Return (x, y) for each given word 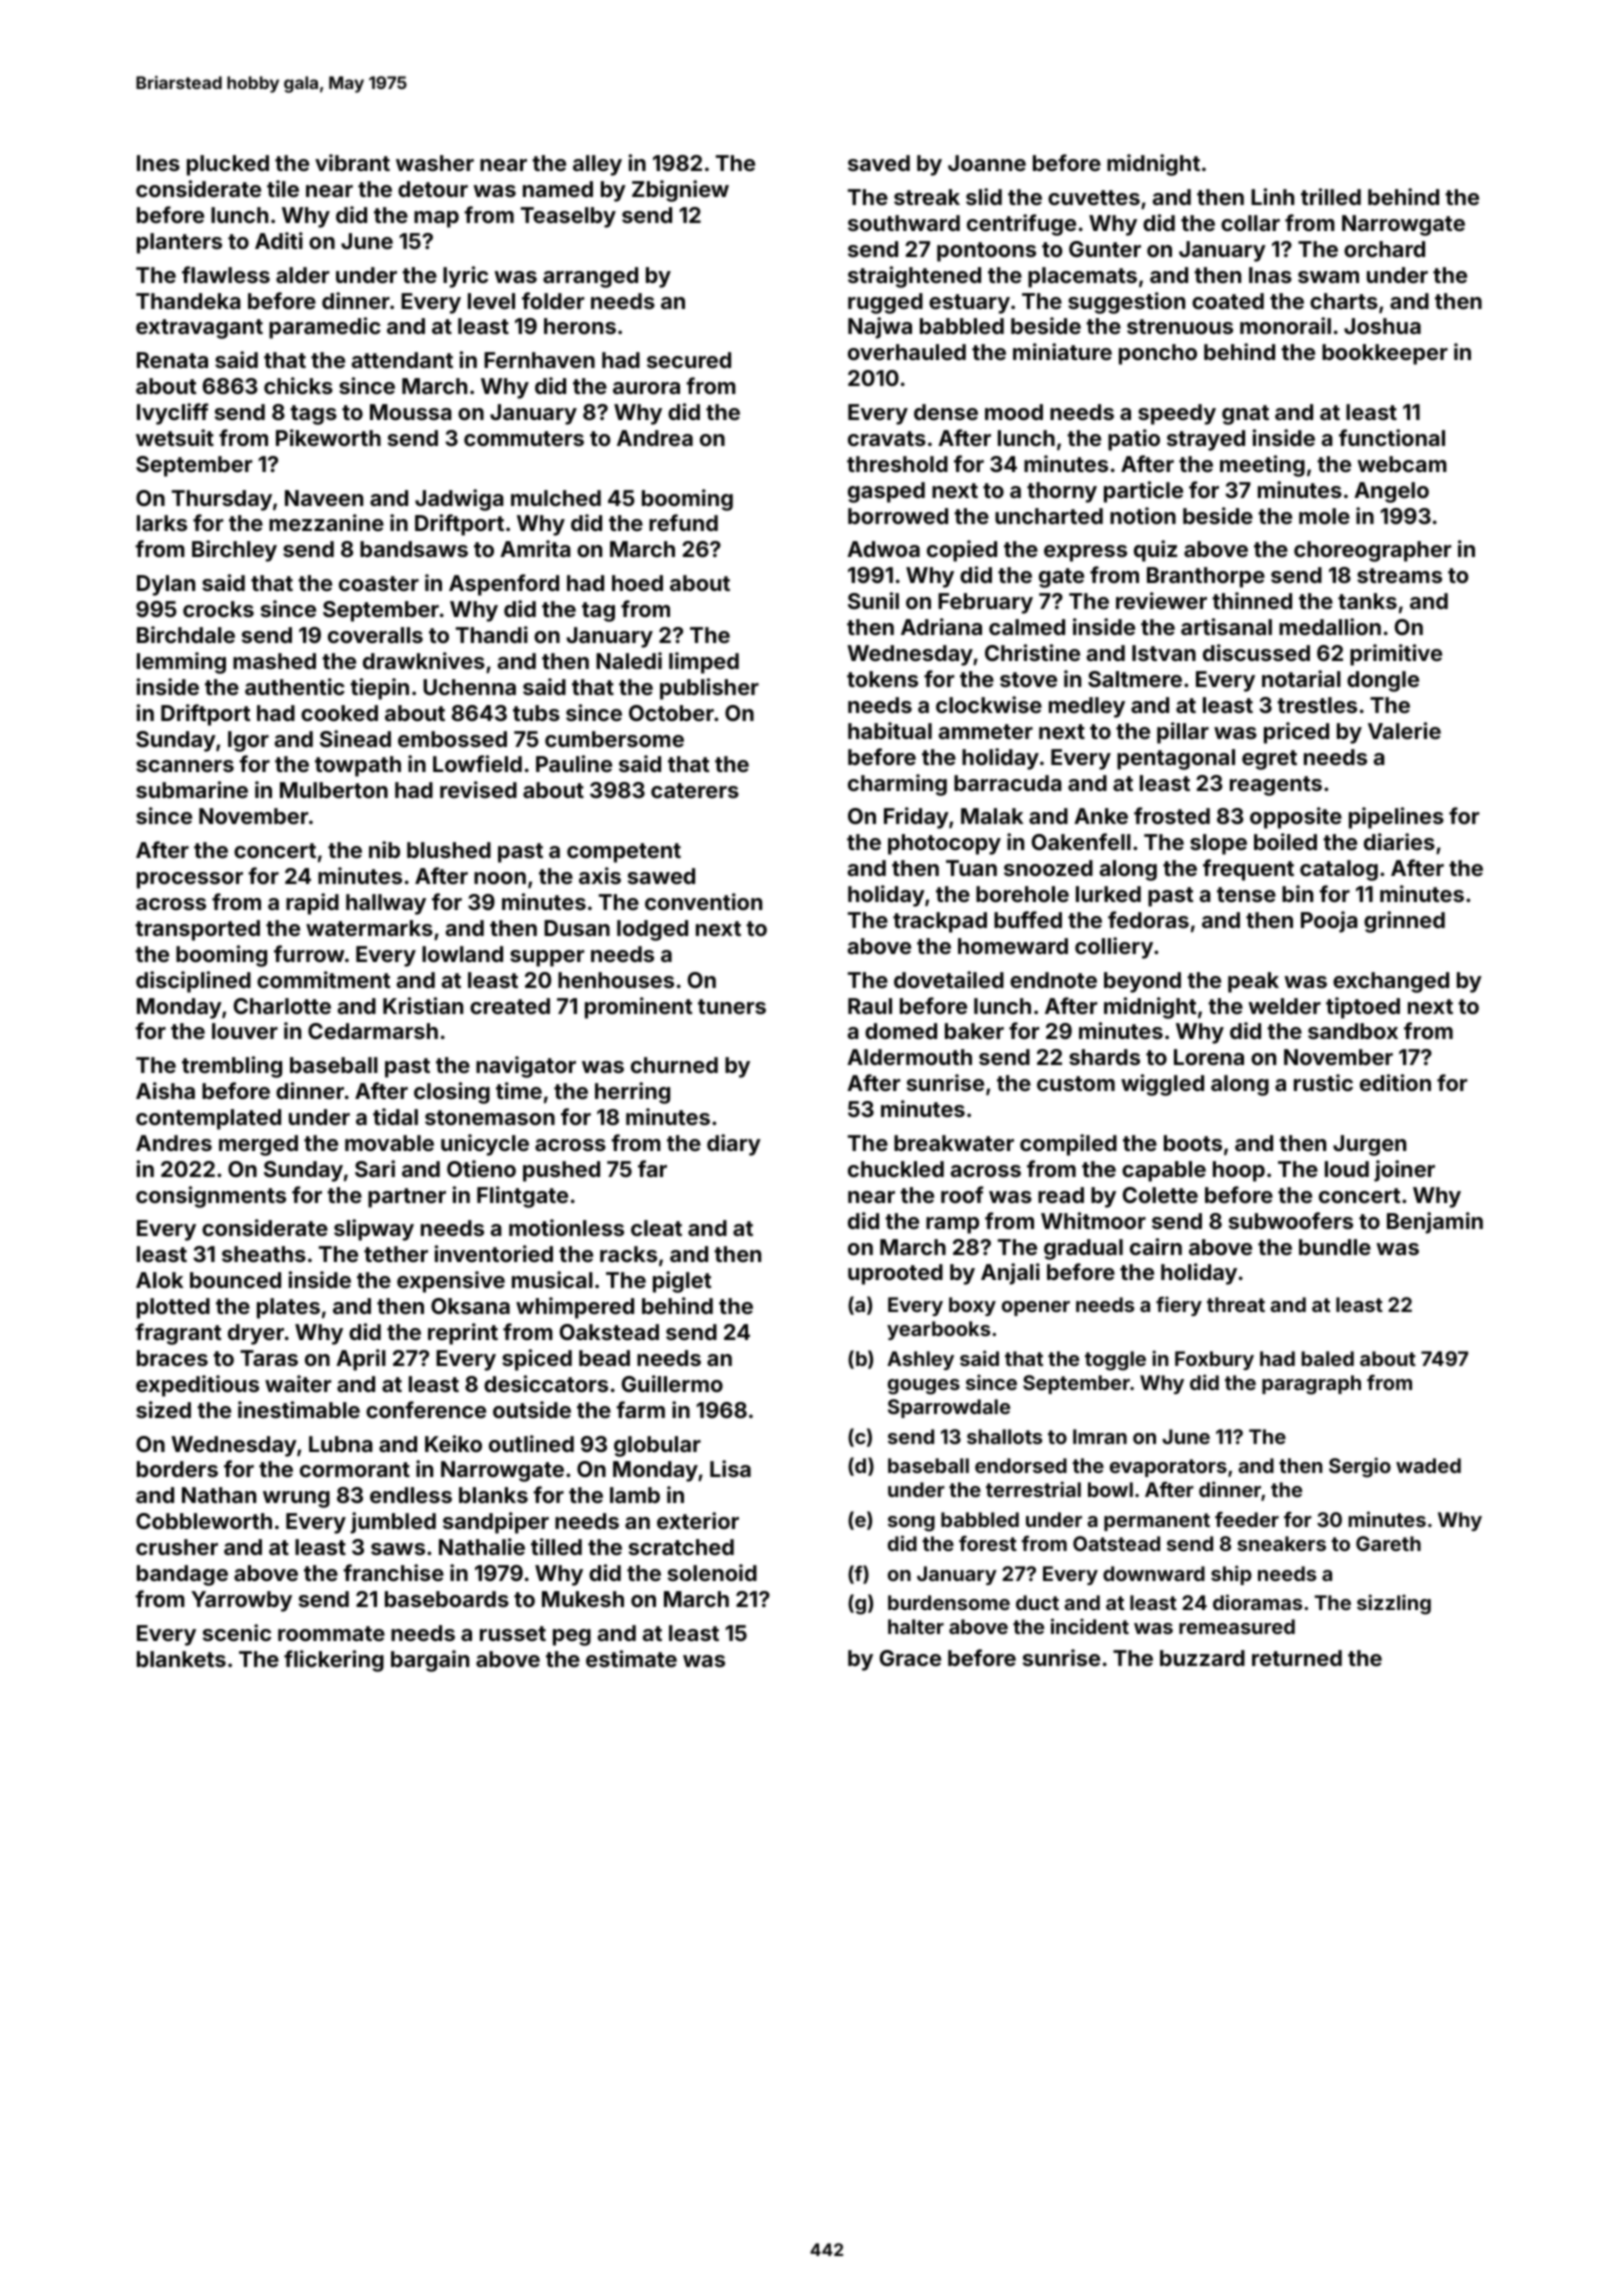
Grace (910, 1658)
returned (1297, 1658)
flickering (334, 1661)
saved (879, 163)
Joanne (987, 163)
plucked (228, 165)
